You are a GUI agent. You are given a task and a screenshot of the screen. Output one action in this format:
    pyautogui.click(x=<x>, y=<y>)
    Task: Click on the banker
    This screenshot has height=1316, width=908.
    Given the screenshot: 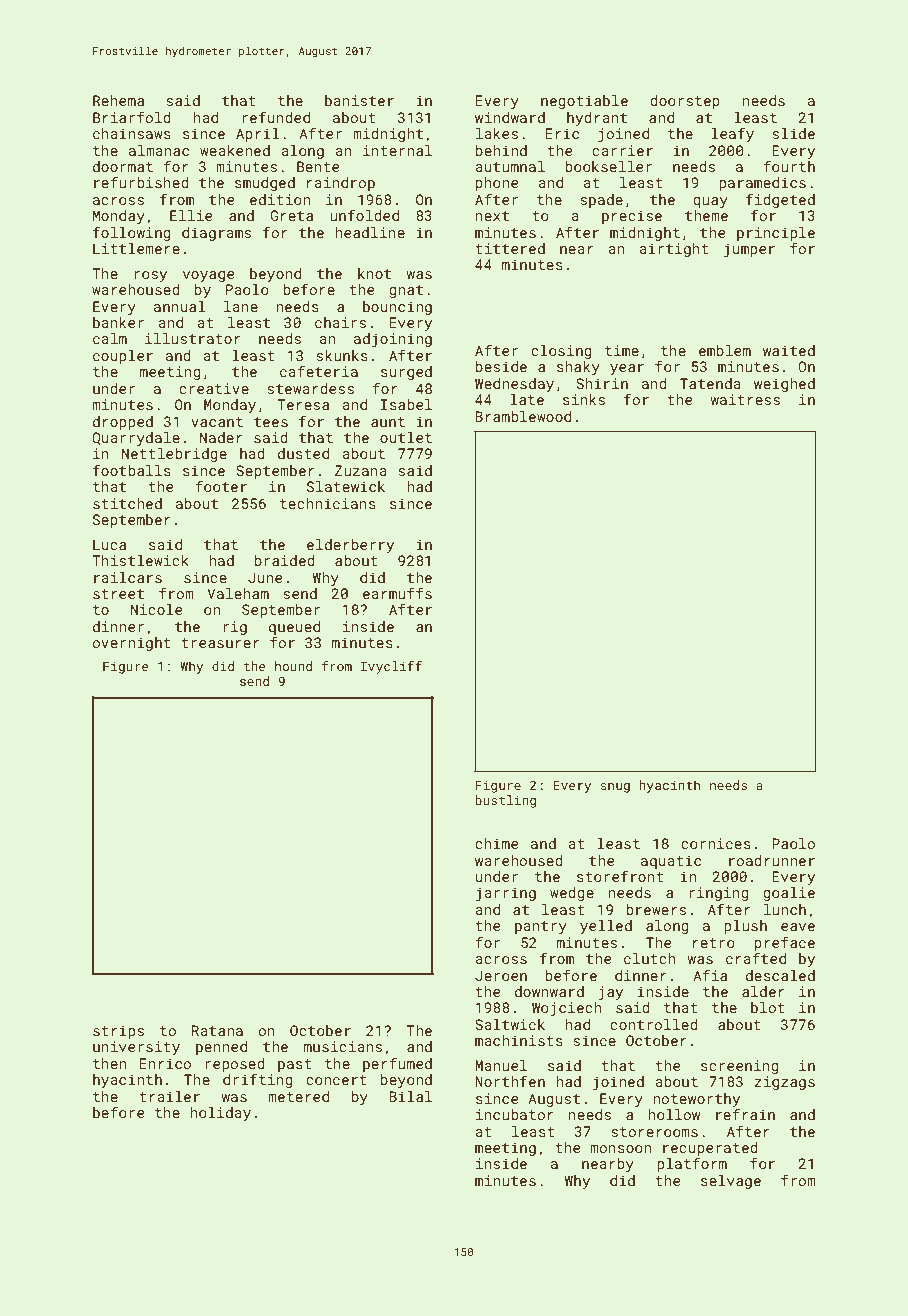 What is the action you would take?
    pyautogui.click(x=118, y=322)
